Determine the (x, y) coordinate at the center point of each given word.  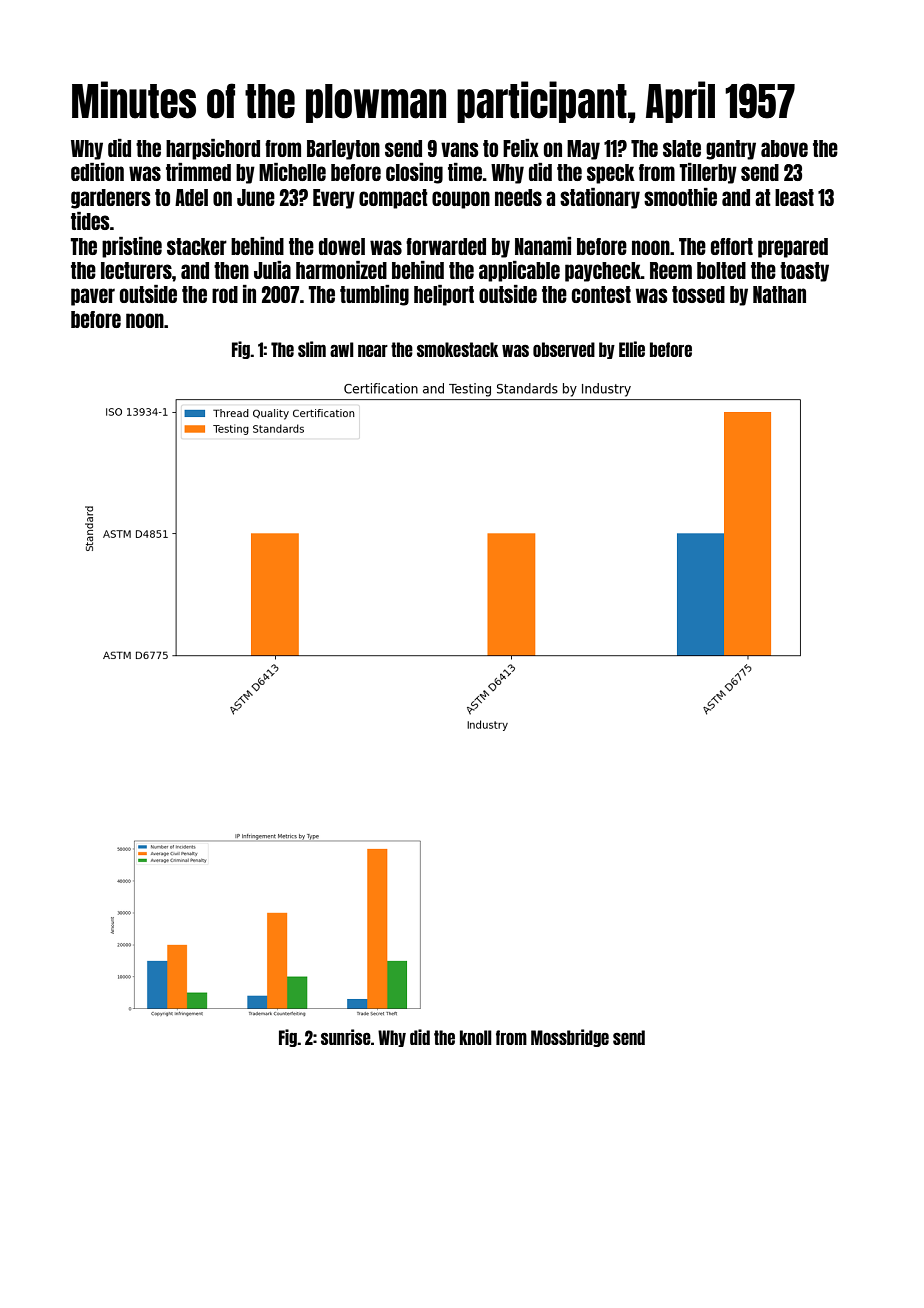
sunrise (346, 1037)
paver (93, 297)
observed (564, 349)
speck (611, 174)
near (373, 351)
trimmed (198, 172)
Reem (671, 270)
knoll (476, 1037)
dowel (342, 246)
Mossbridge (570, 1038)
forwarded (446, 246)
